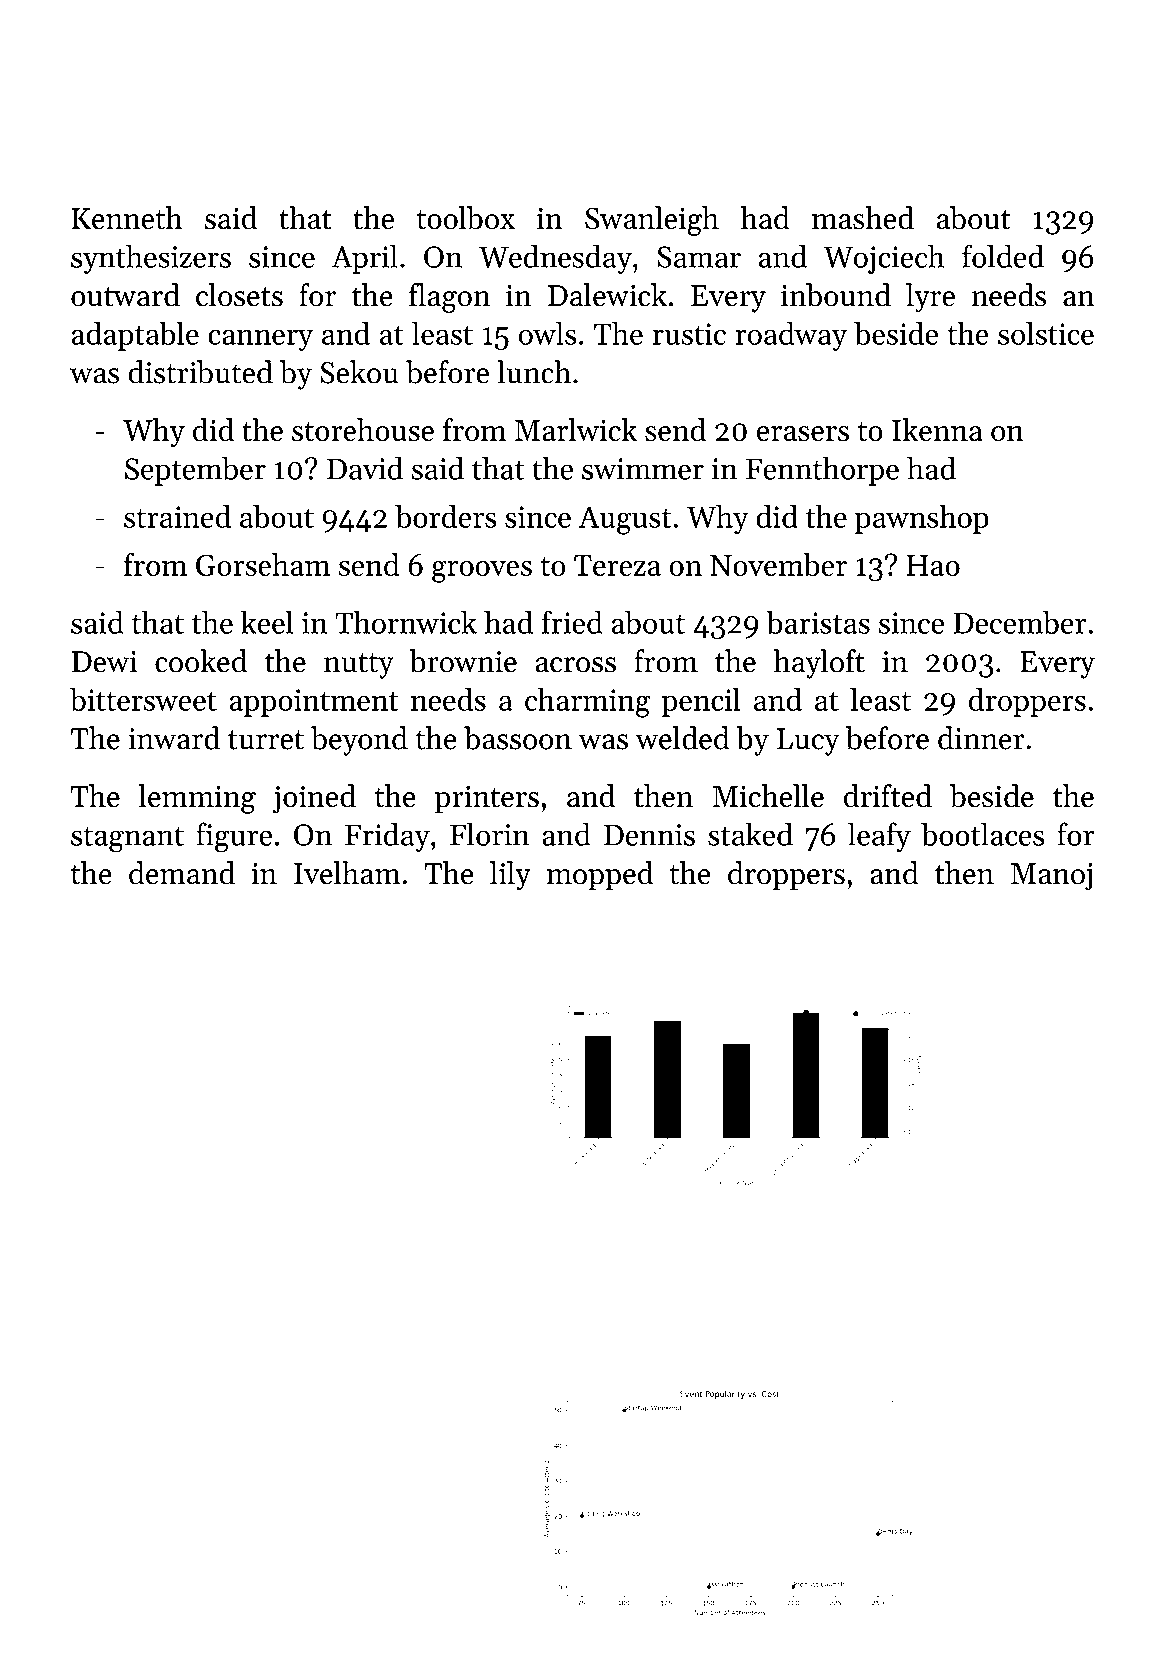 Image resolution: width=1165 pixels, height=1654 pixels. What do you see at coordinates (490, 834) in the screenshot?
I see `Florin` at bounding box center [490, 834].
